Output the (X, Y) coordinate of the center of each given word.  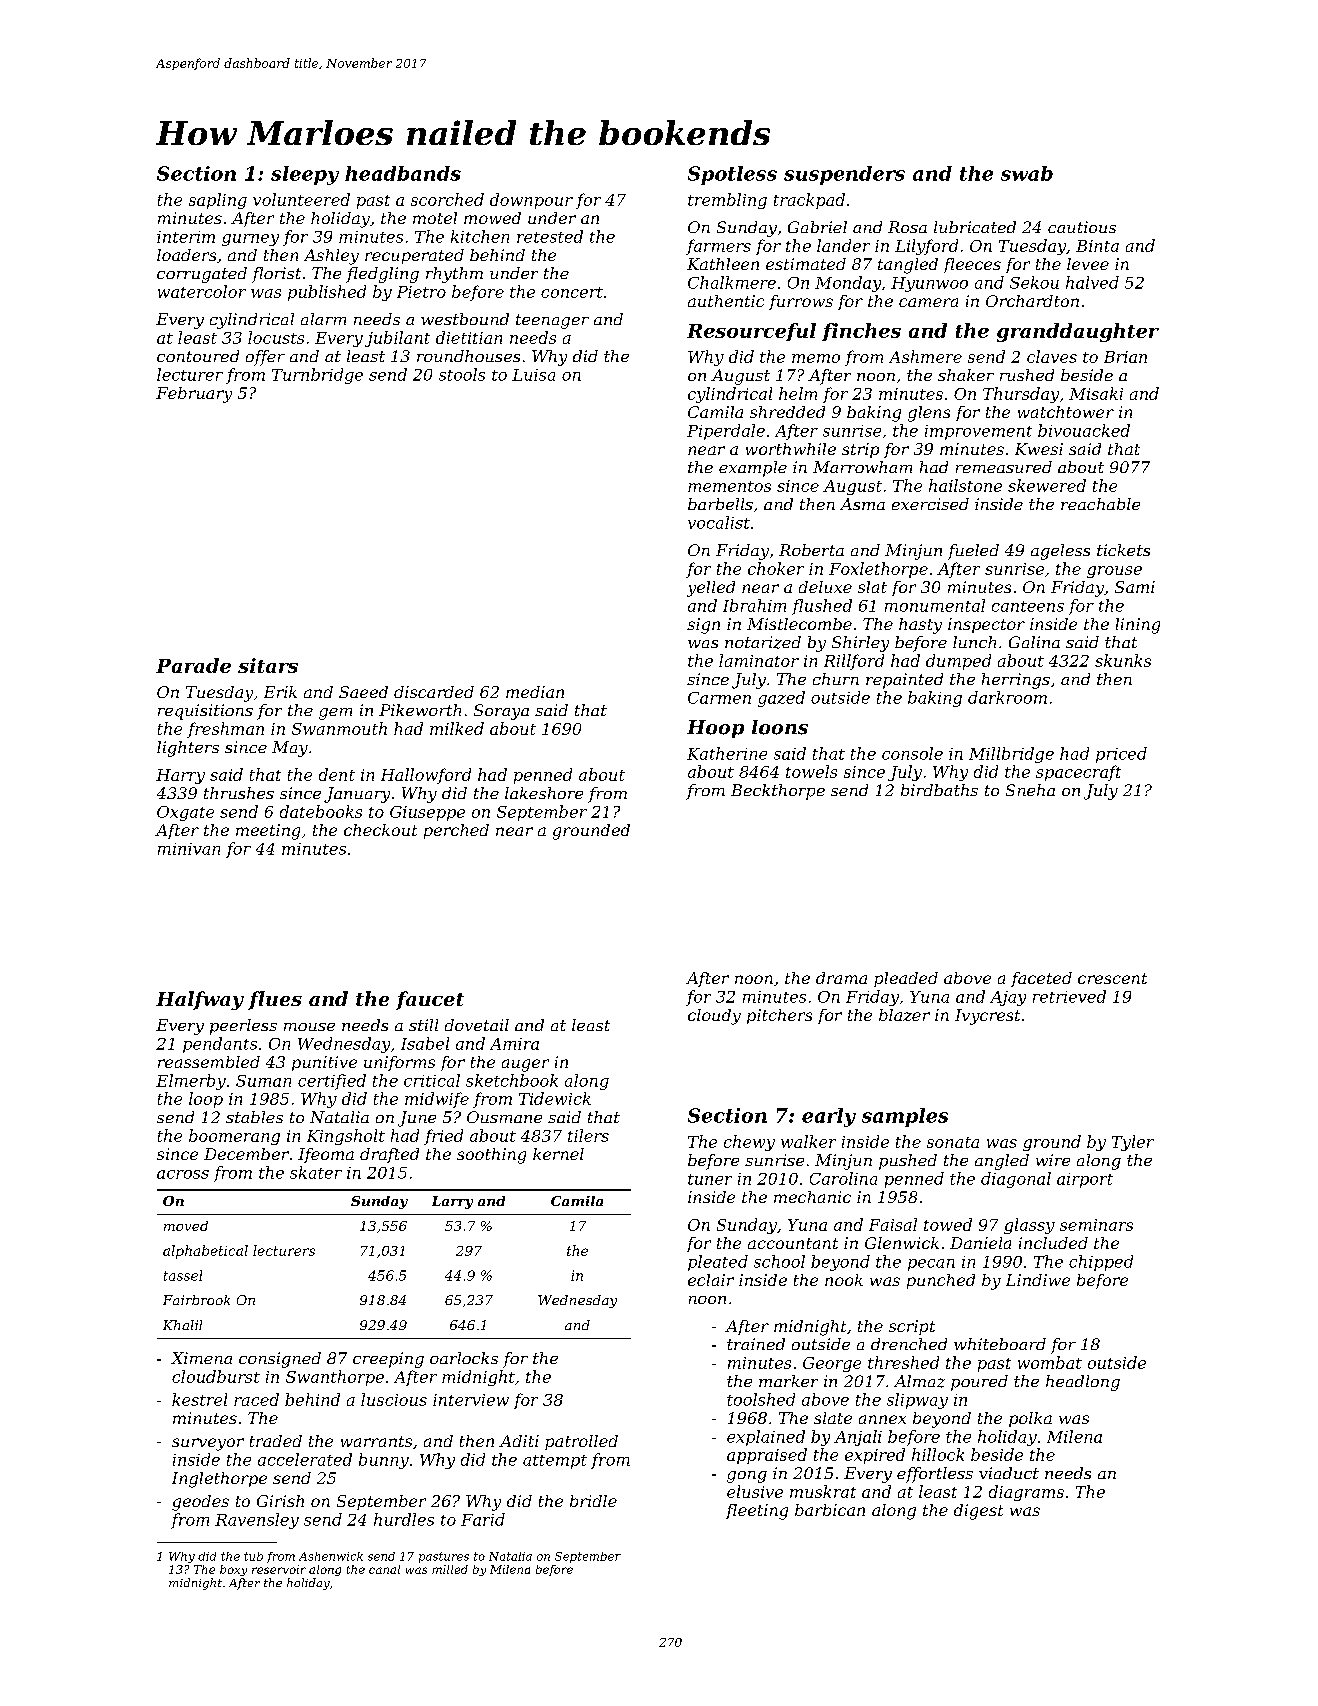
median (535, 692)
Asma (862, 504)
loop (206, 1100)
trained (756, 1344)
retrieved (1069, 996)
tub (253, 1556)
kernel (558, 1154)
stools (462, 374)
